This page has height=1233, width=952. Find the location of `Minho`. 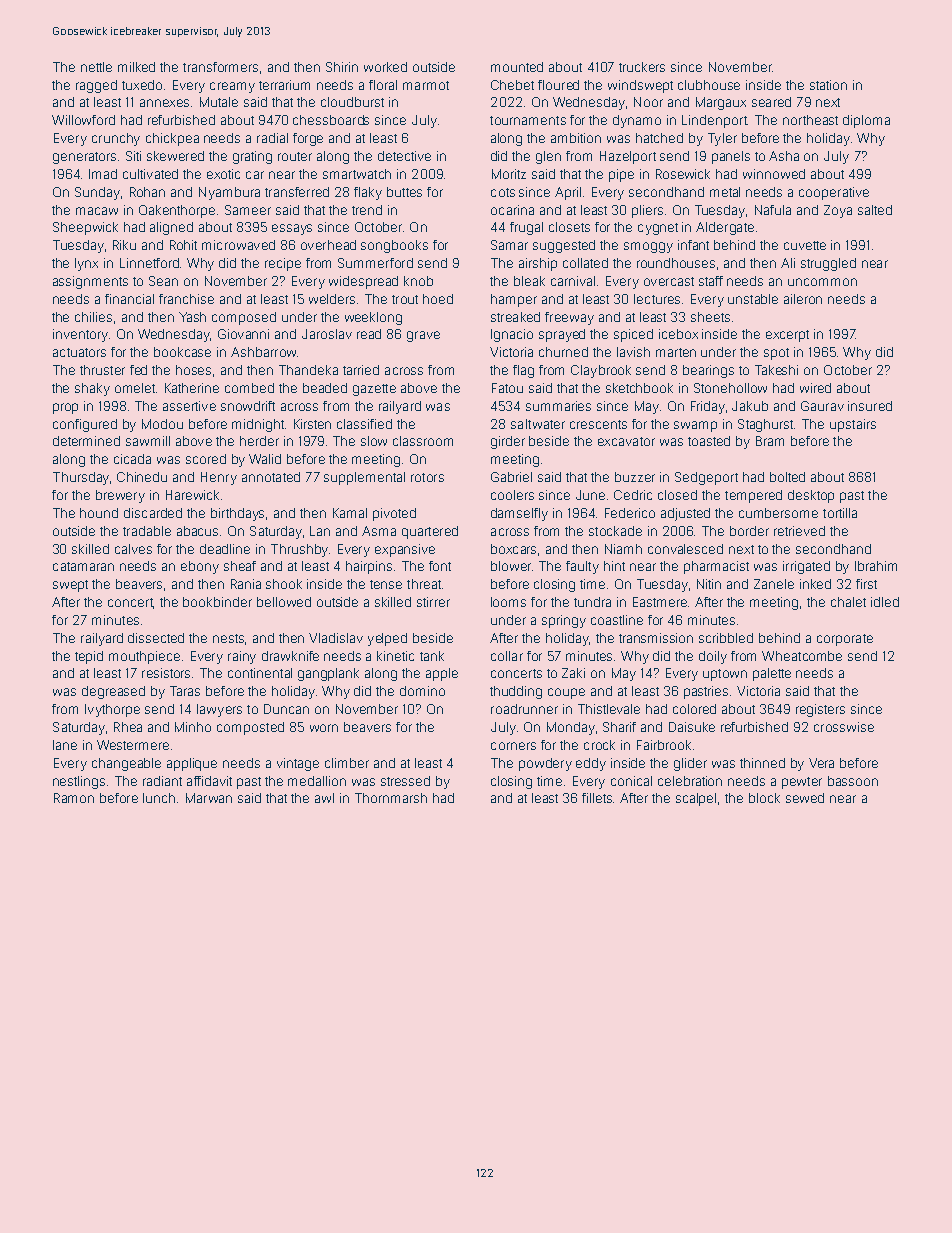

Minho is located at coordinates (193, 727).
